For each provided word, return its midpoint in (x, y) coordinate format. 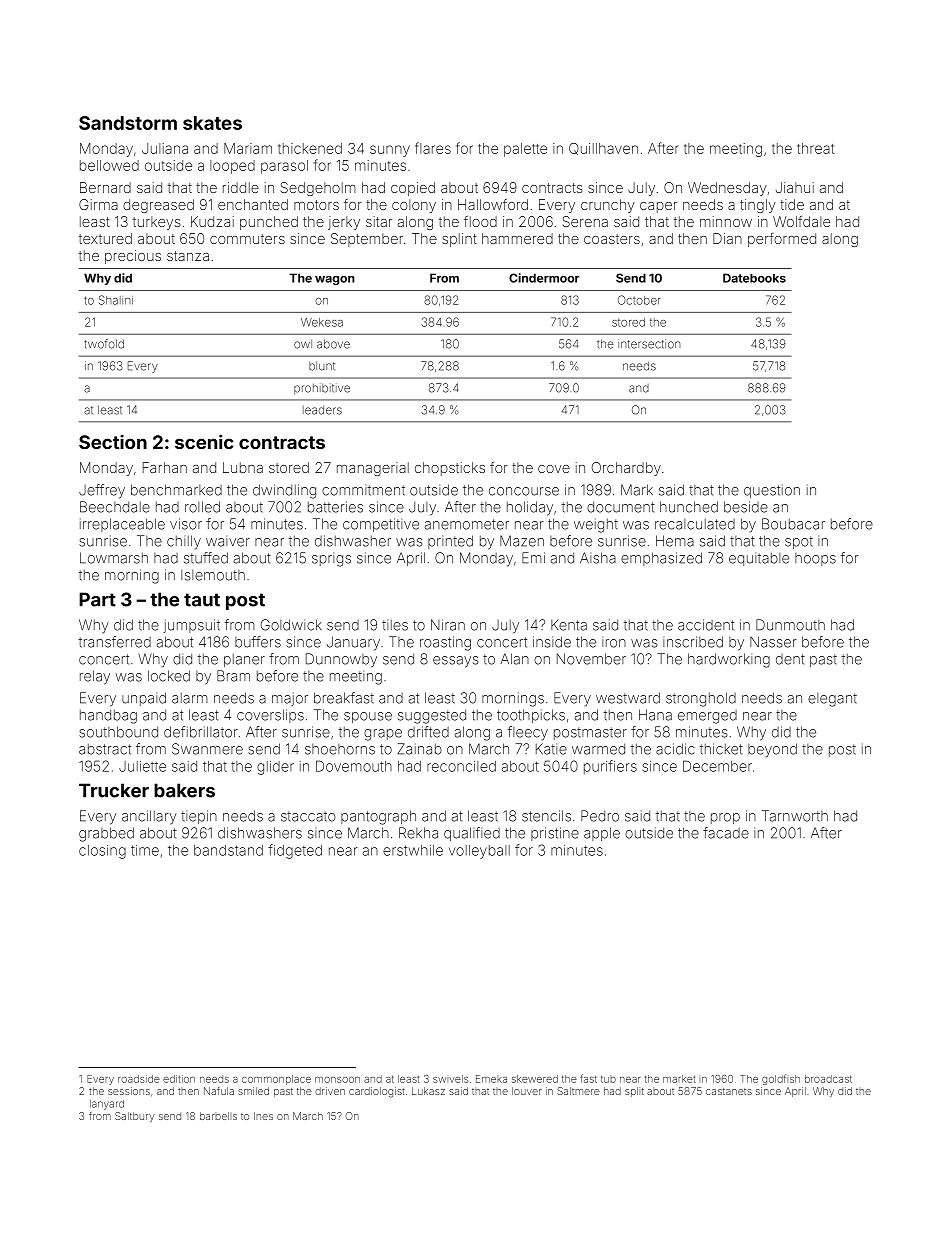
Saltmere (578, 1091)
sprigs (331, 559)
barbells (218, 1116)
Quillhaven (603, 149)
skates (212, 123)
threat (815, 148)
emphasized (661, 559)
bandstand (228, 850)
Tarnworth (795, 816)
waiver (228, 541)
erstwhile (413, 850)
